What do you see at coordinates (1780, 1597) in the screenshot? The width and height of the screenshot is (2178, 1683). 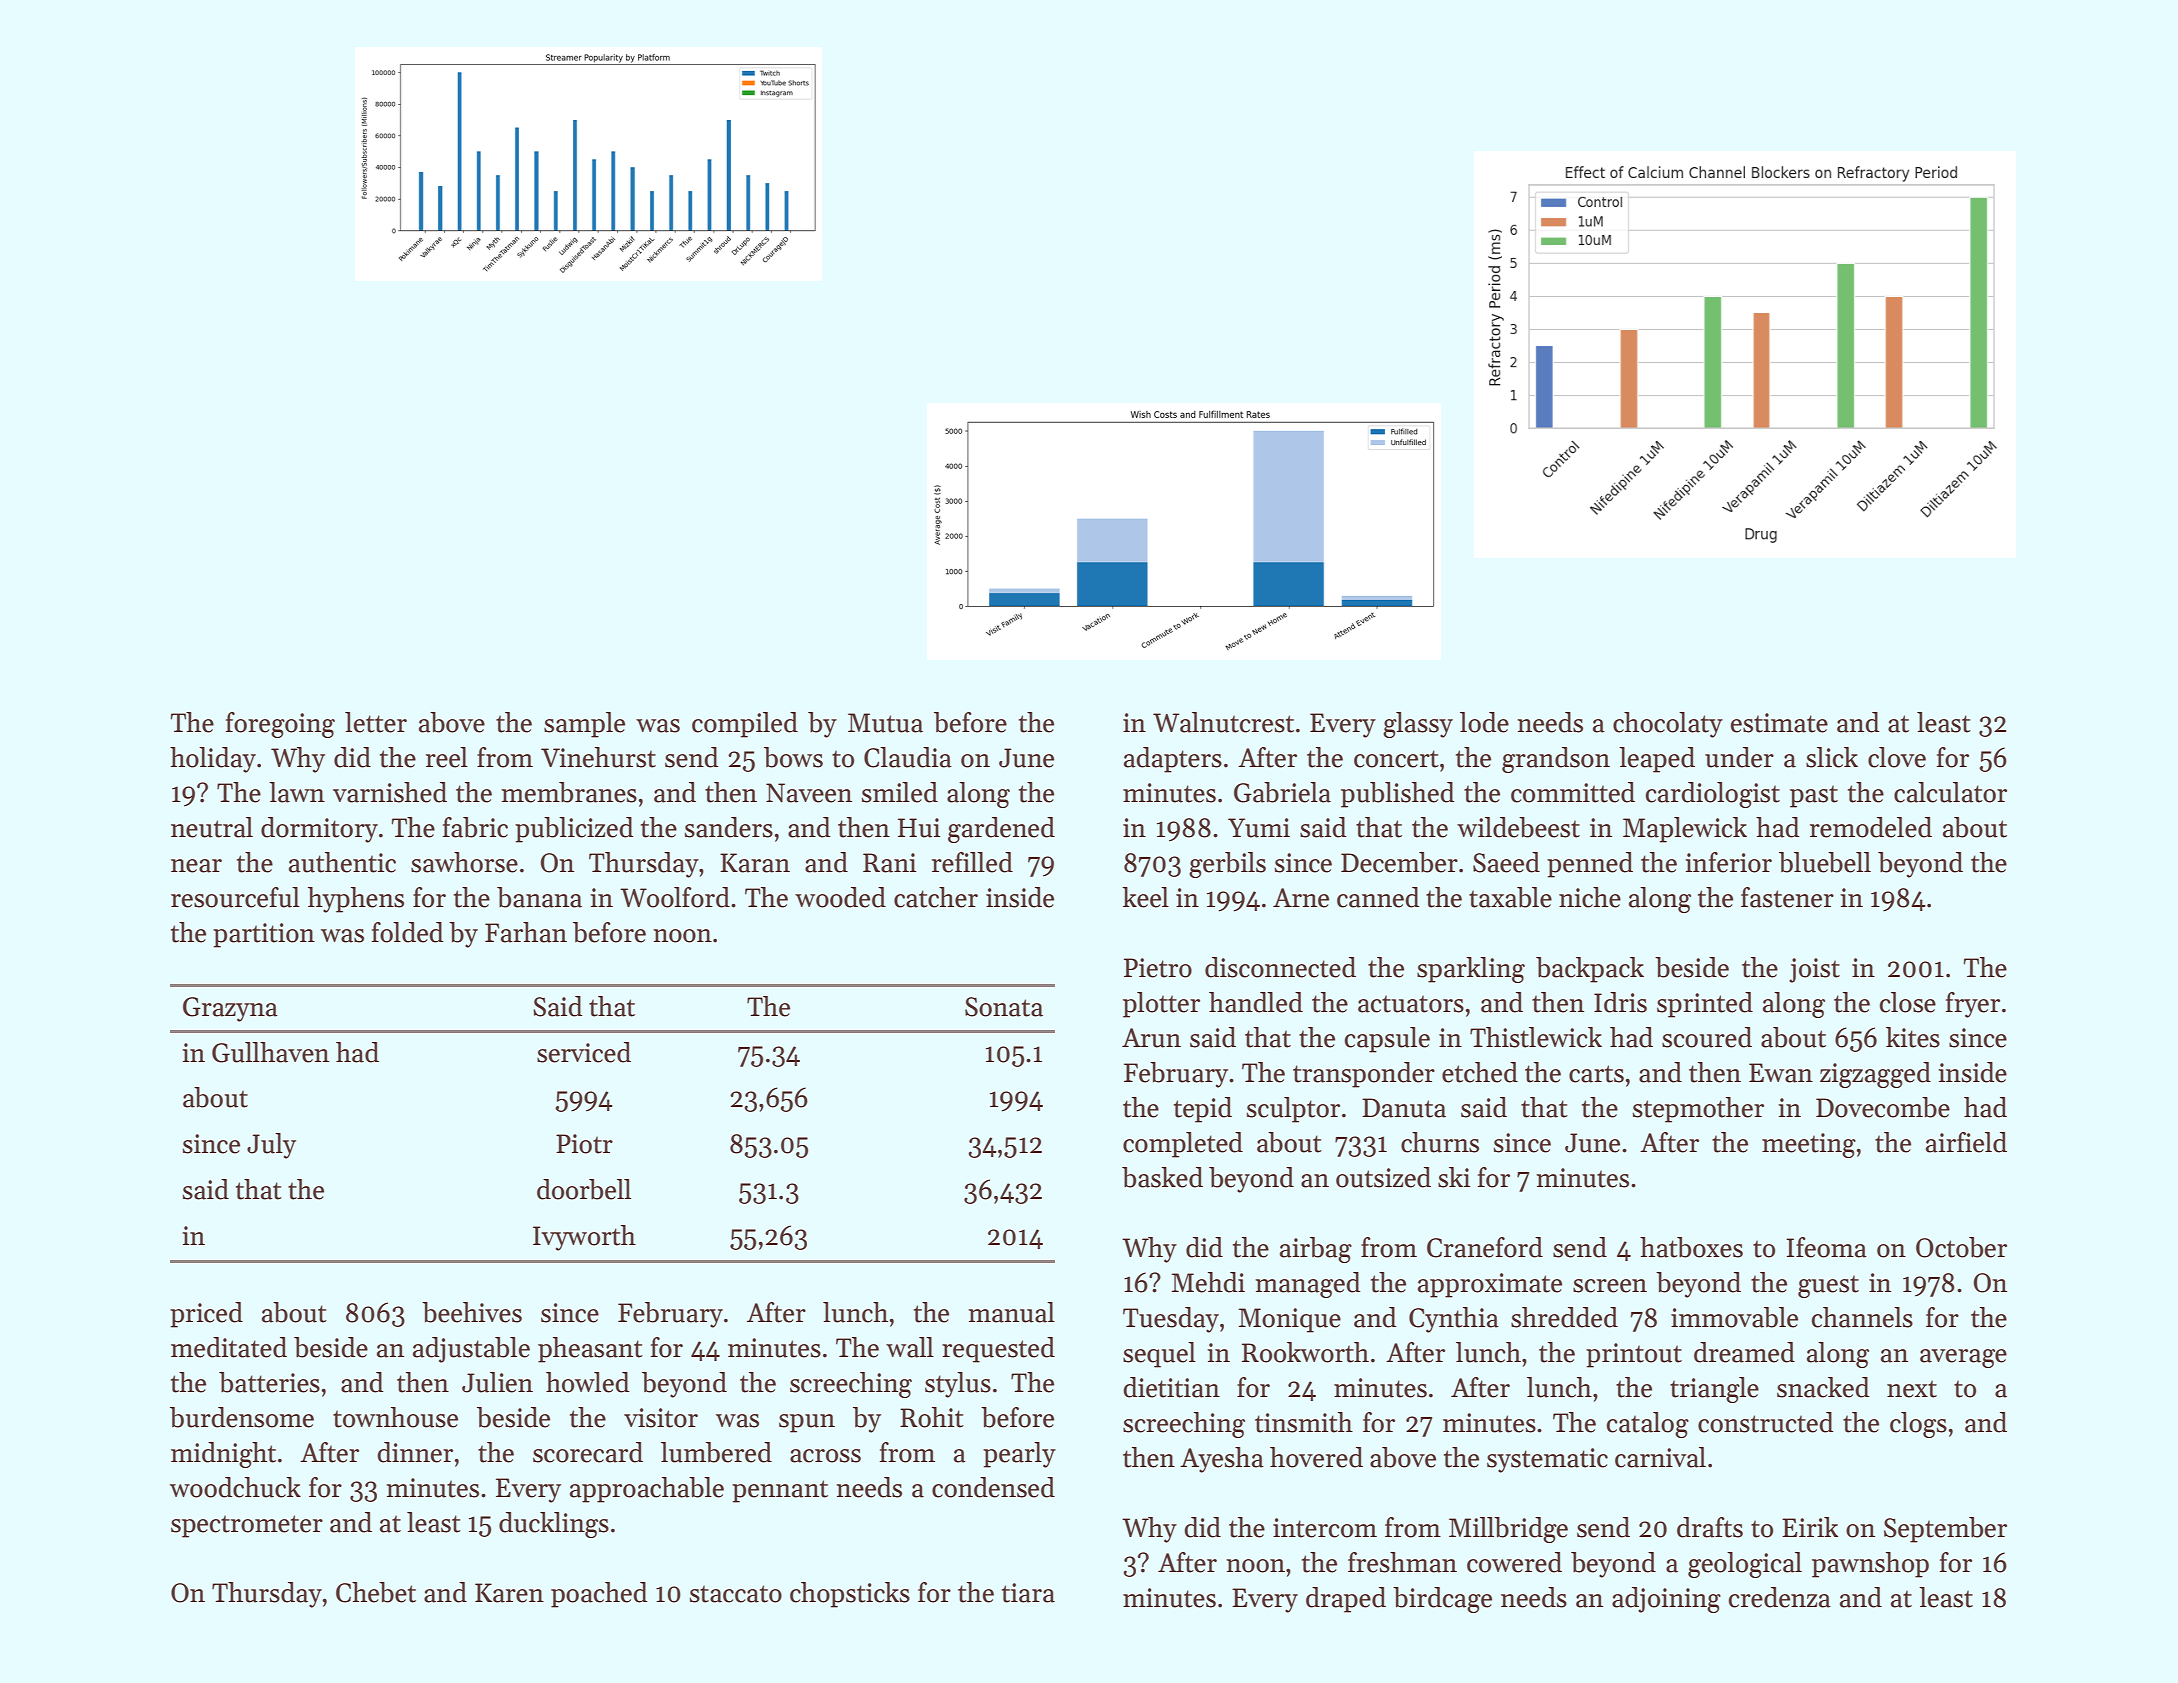 I see `credenza` at bounding box center [1780, 1597].
